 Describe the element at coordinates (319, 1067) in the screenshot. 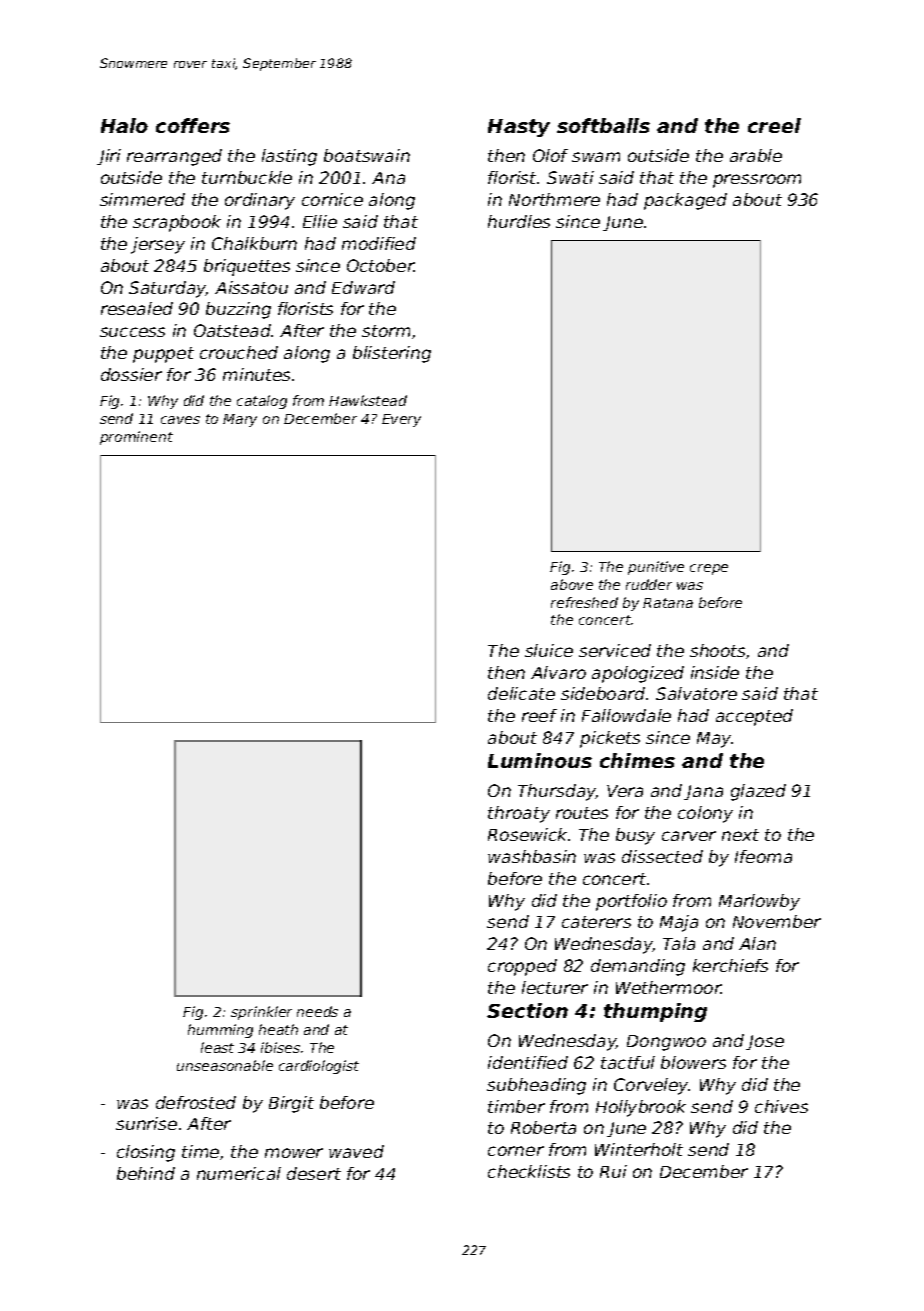

I see `cardiologist` at that location.
